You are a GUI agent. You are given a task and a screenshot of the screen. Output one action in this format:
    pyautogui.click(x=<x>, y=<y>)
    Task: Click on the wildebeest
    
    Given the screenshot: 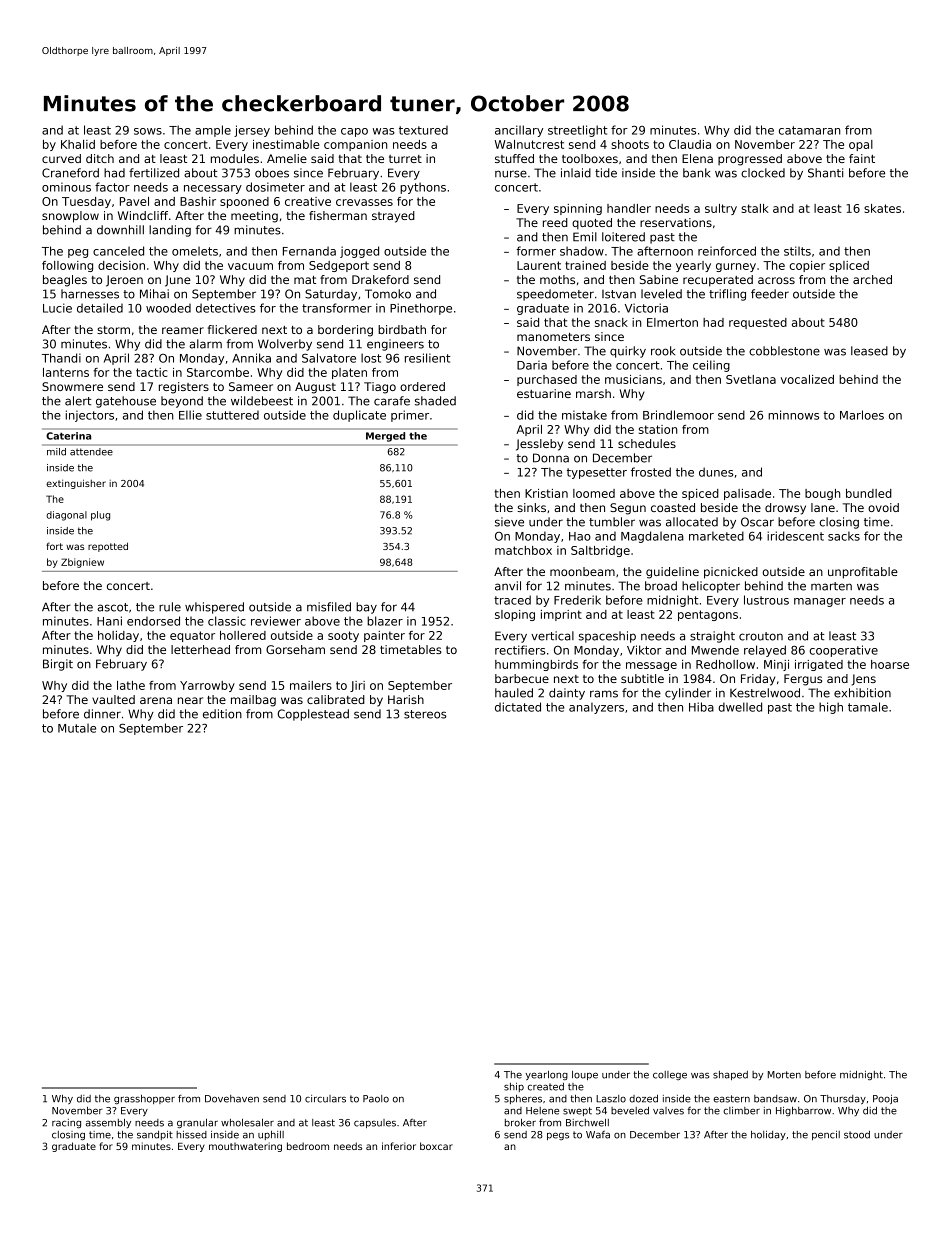 What is the action you would take?
    pyautogui.click(x=262, y=401)
